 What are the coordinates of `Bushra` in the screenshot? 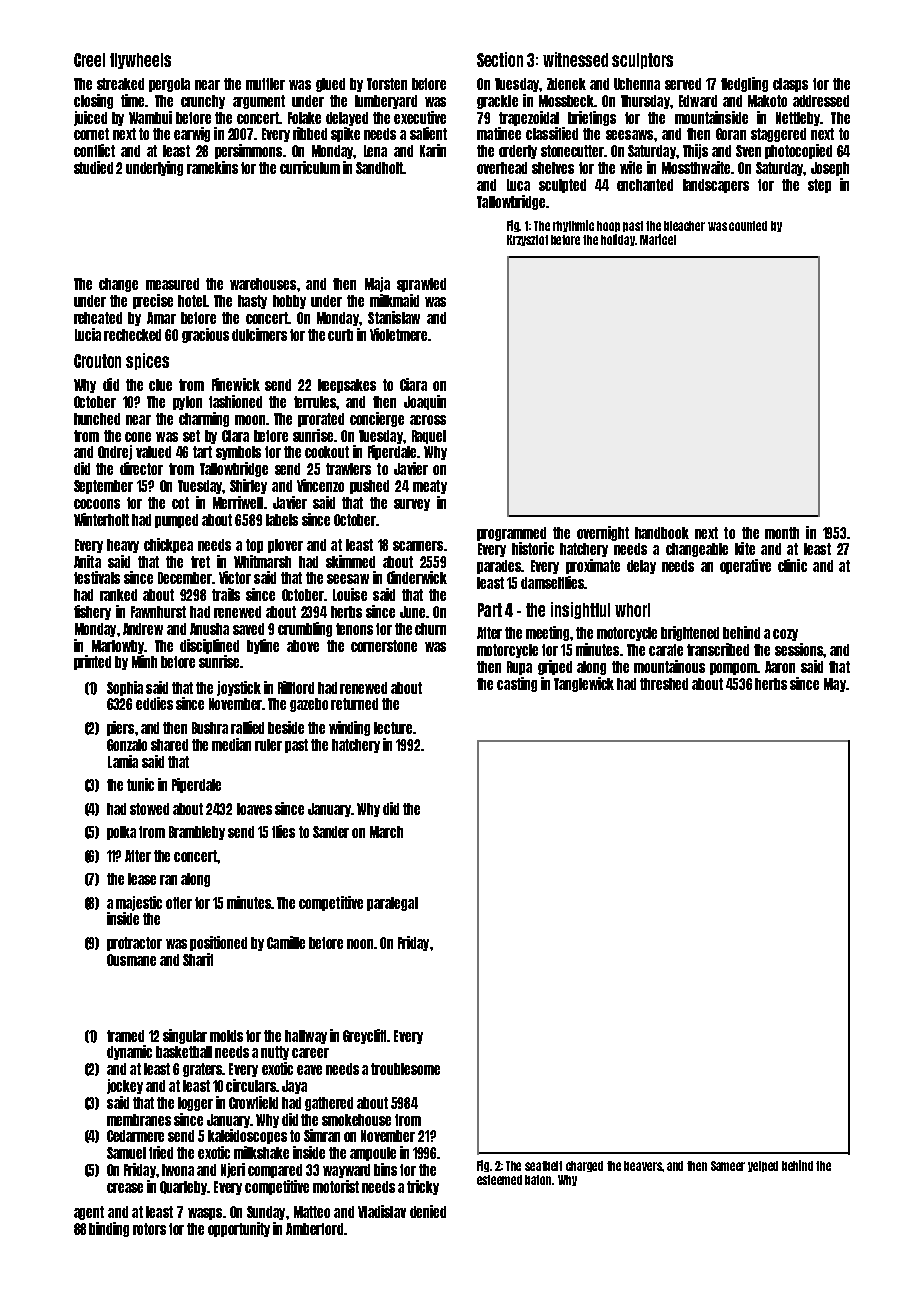 It's located at (210, 728).
